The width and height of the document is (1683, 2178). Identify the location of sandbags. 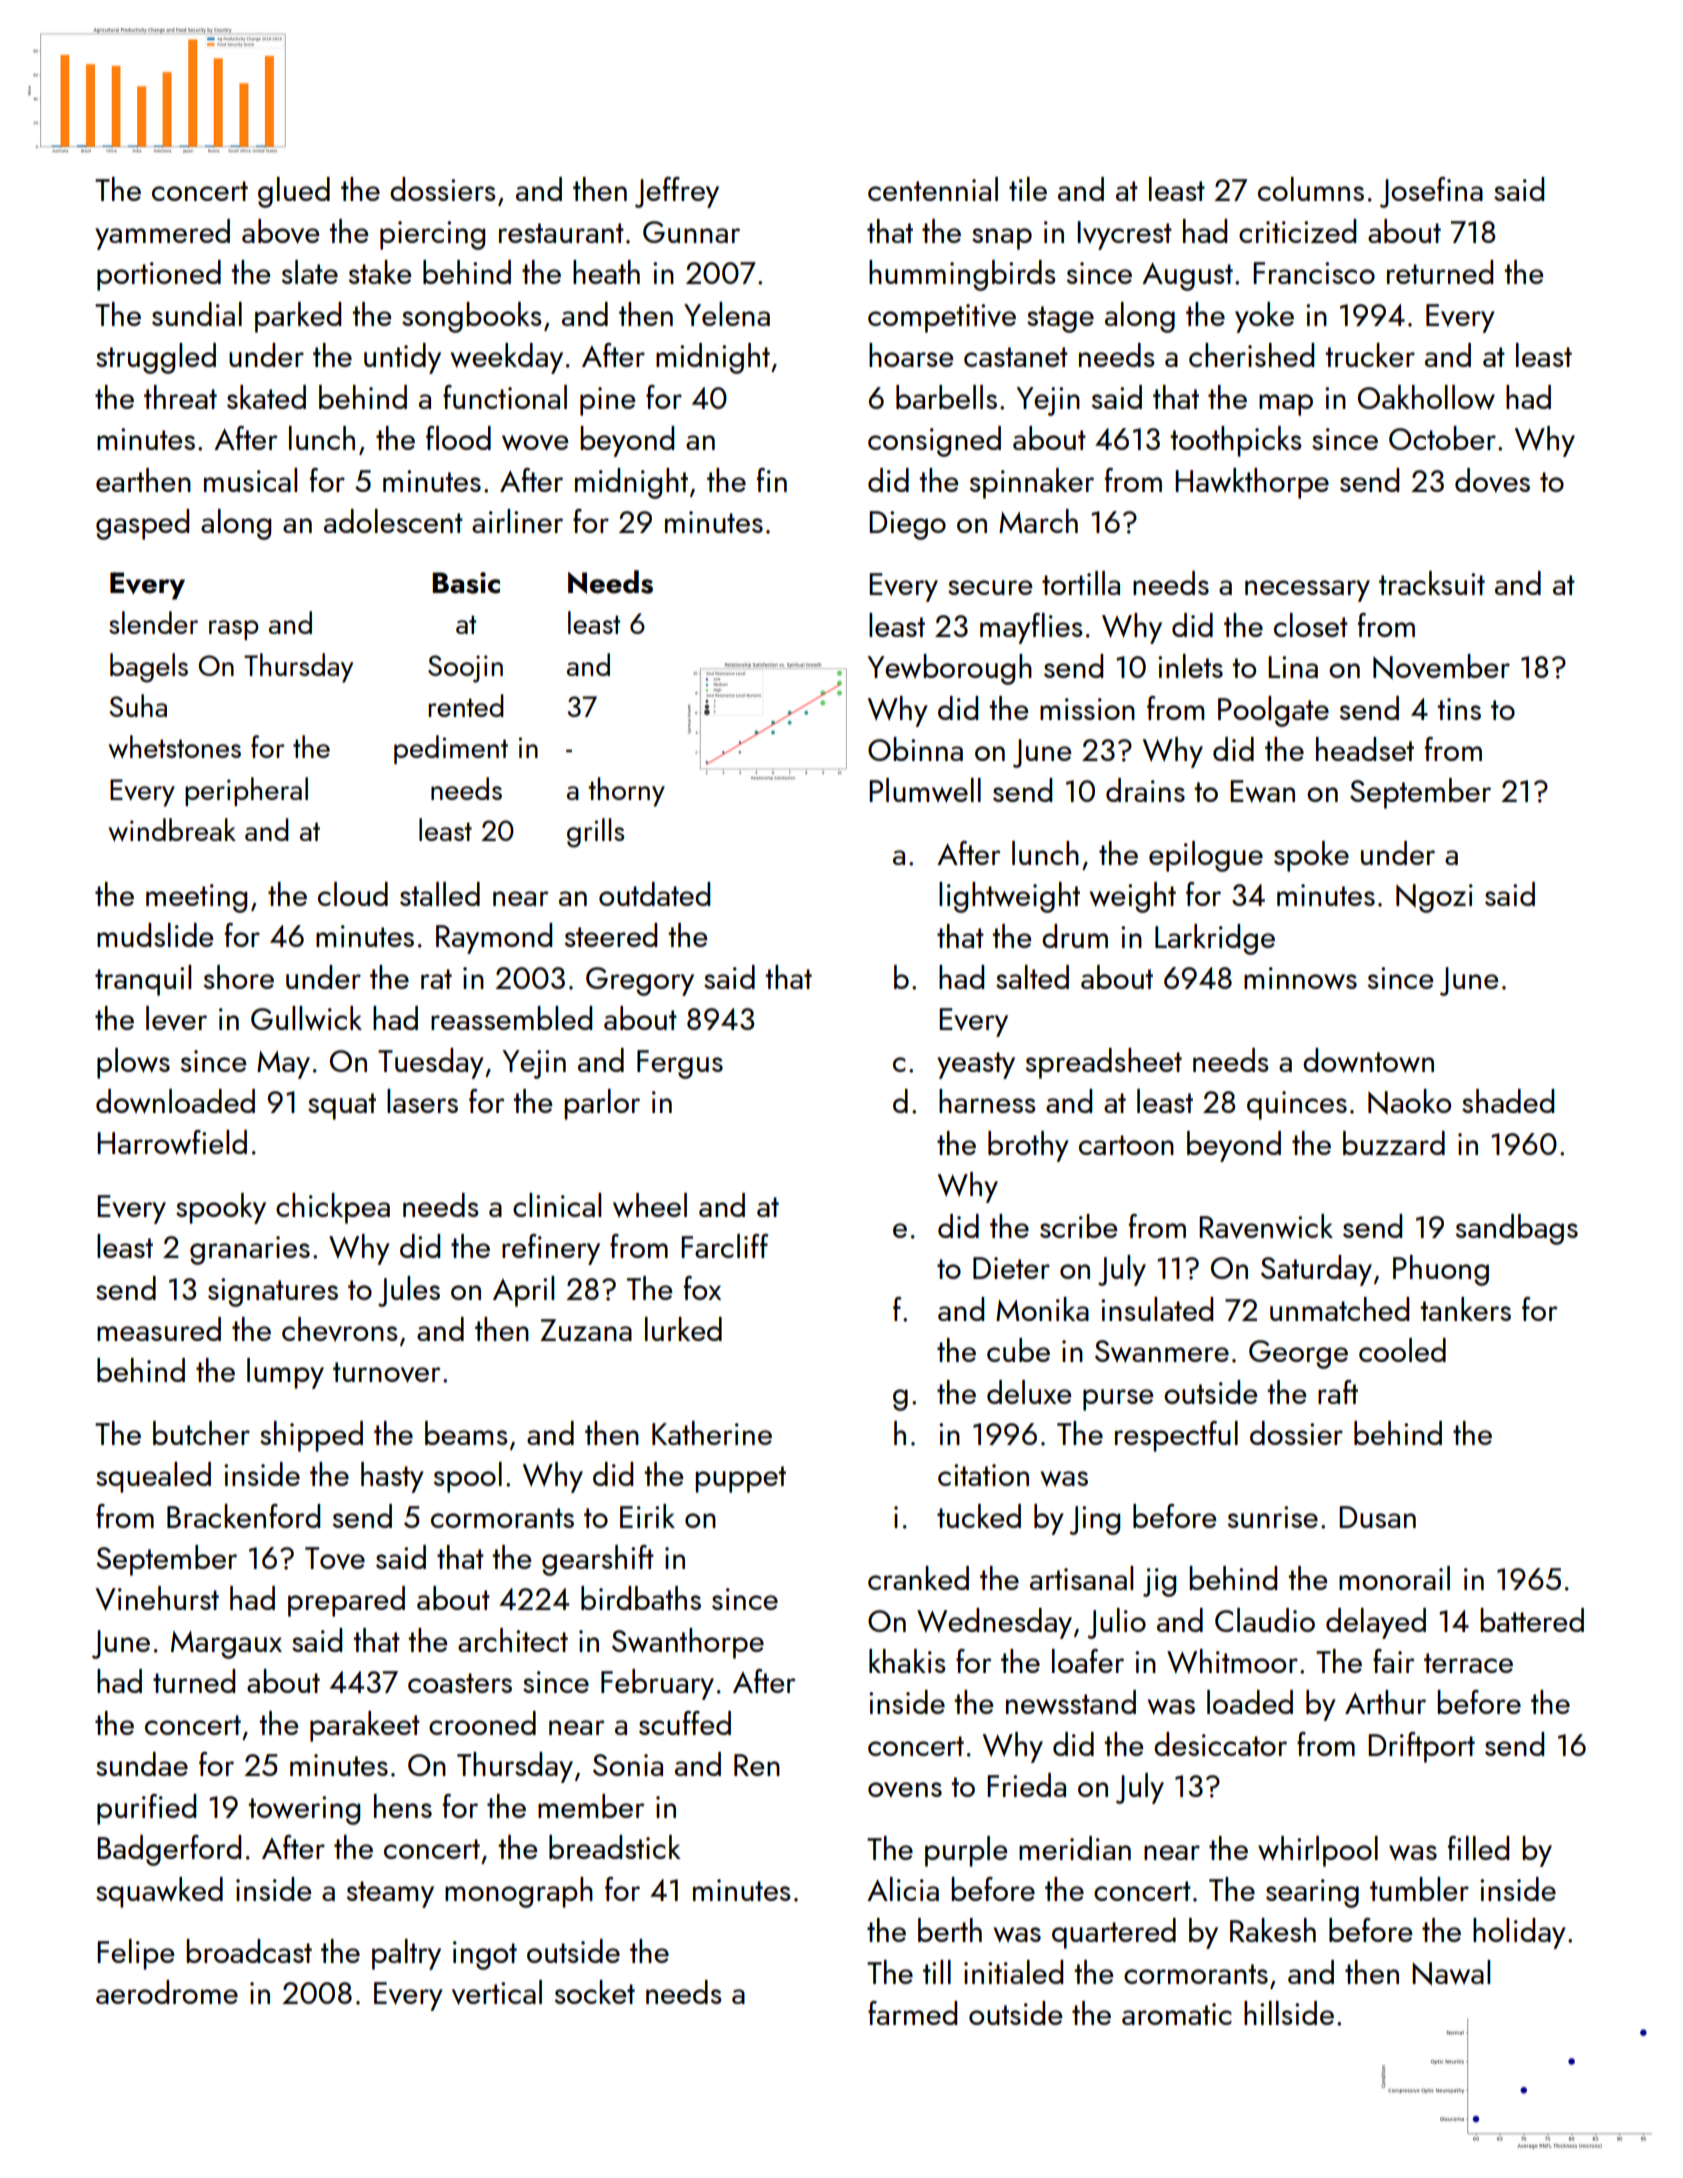
(1516, 1229).
